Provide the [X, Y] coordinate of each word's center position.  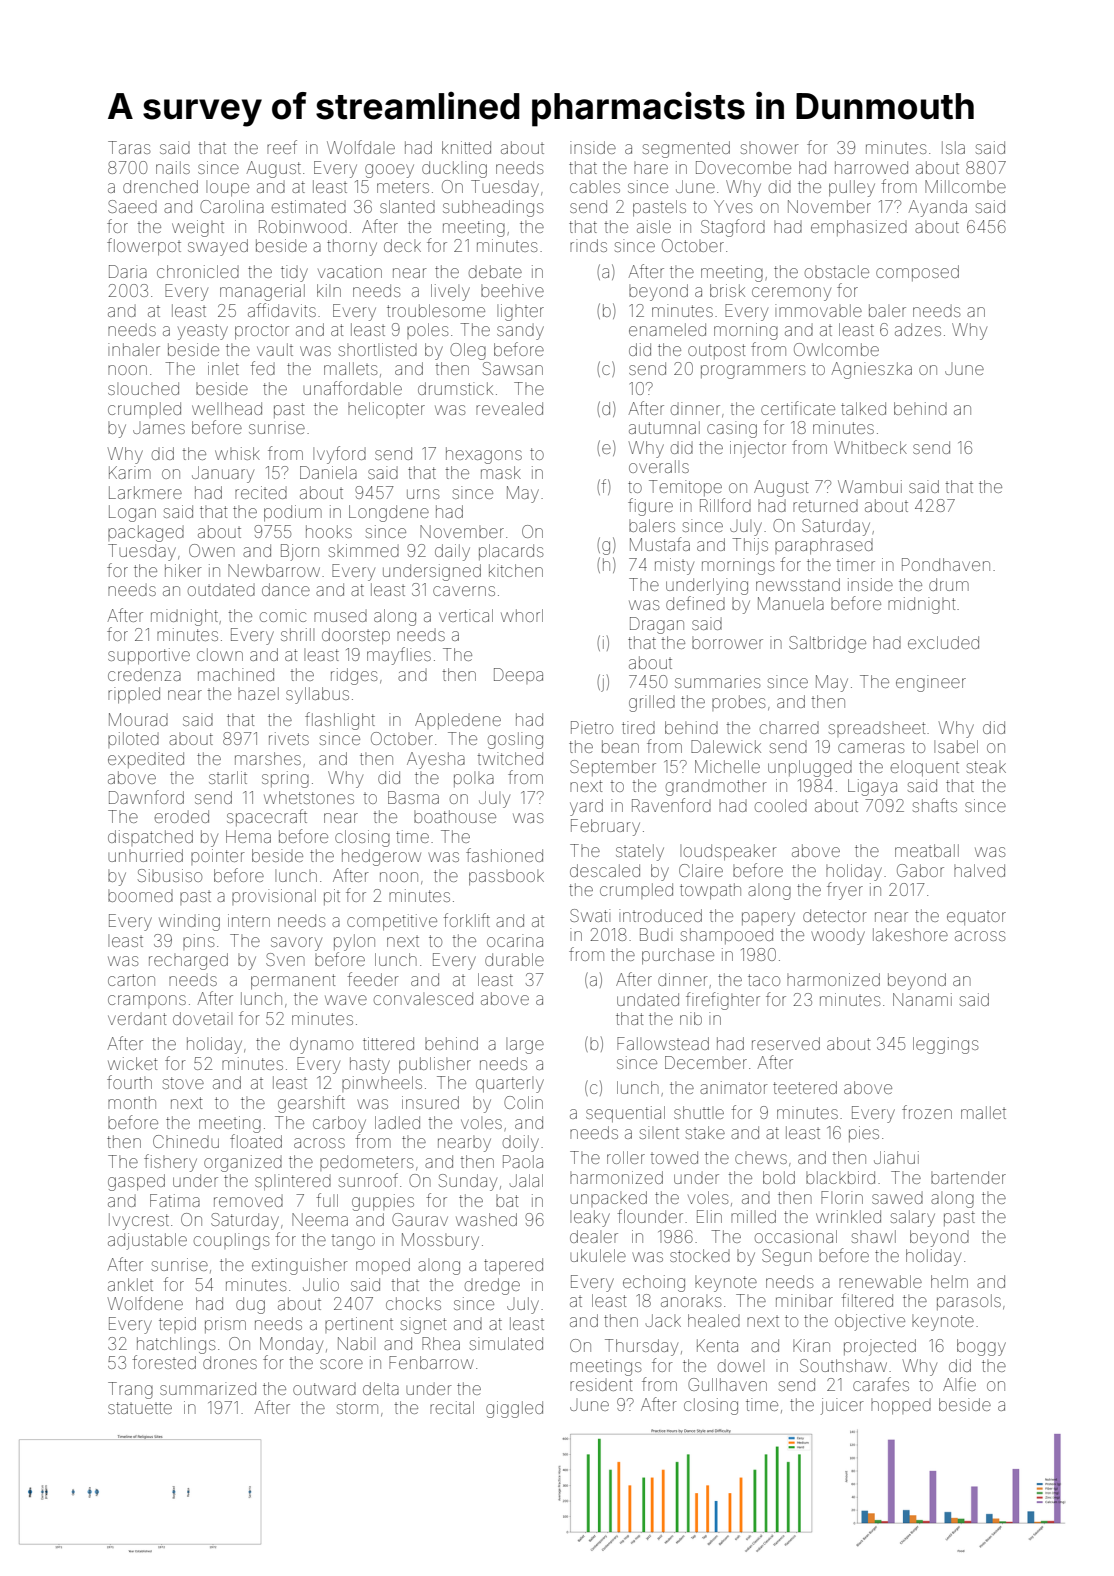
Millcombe [965, 186]
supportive [149, 656]
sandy [520, 332]
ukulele [598, 1255]
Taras [129, 147]
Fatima [175, 1200]
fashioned [504, 855]
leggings [946, 1045]
